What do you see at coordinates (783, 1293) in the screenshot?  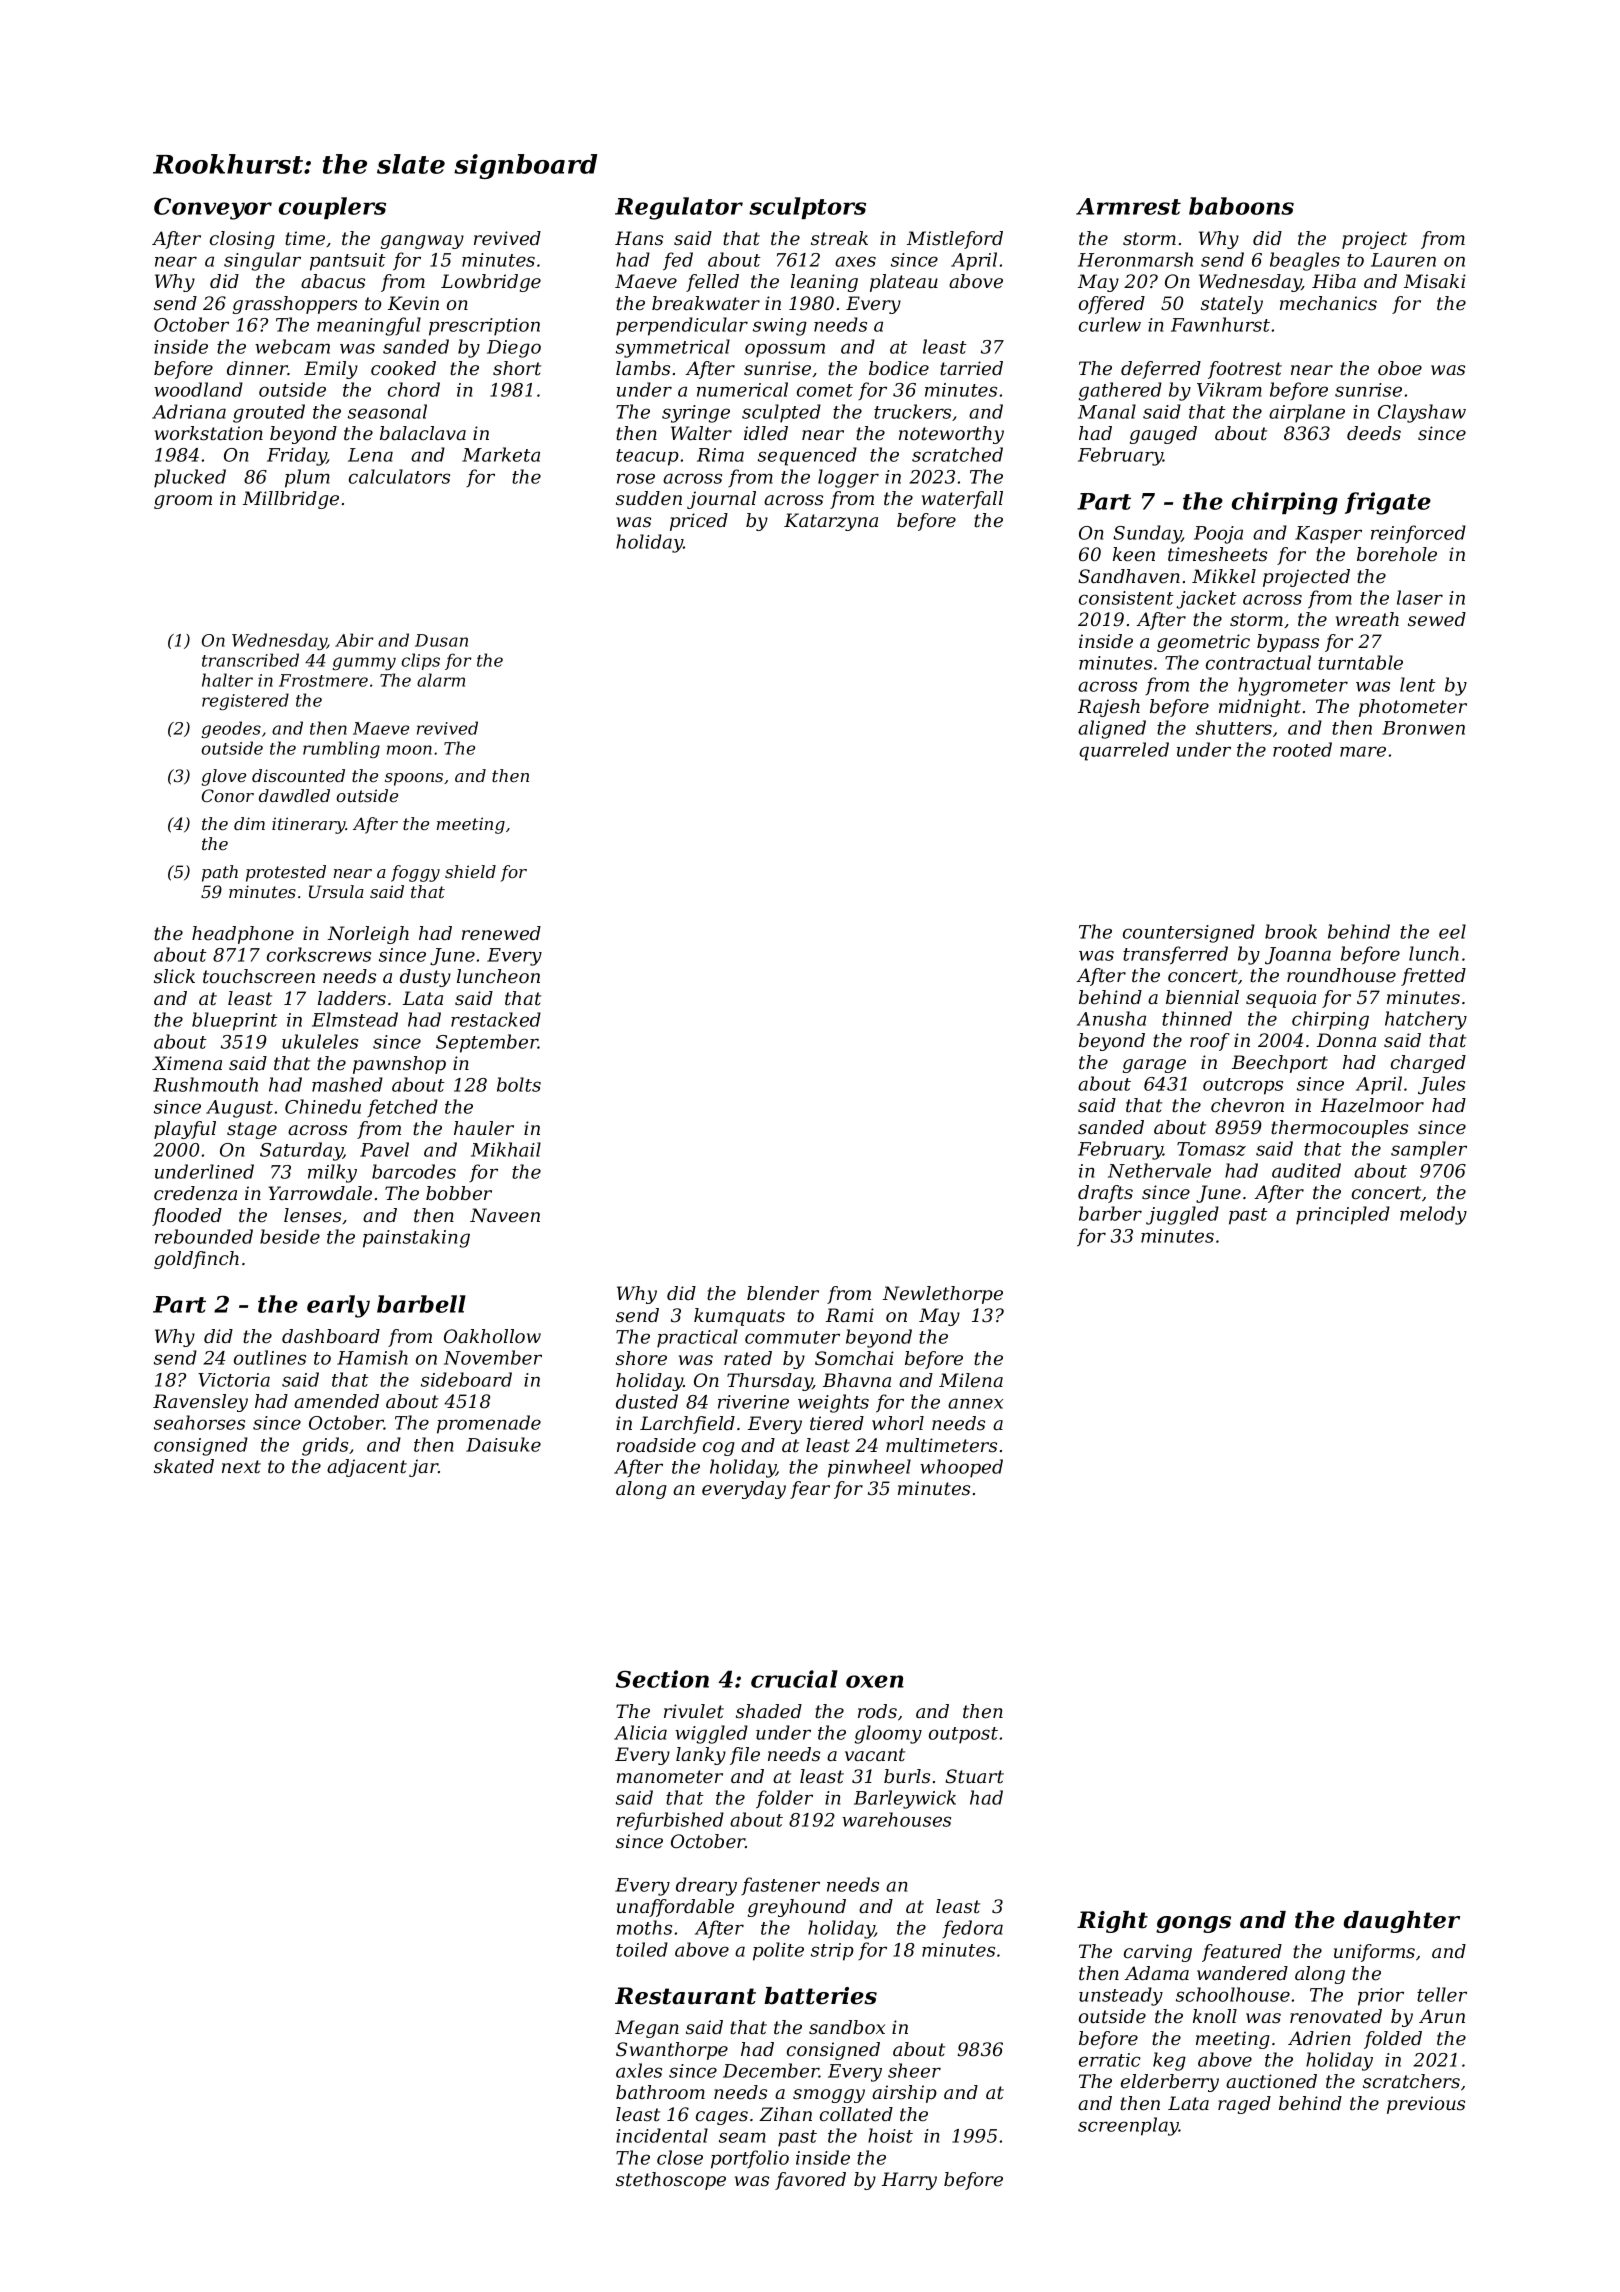 I see `blender` at bounding box center [783, 1293].
